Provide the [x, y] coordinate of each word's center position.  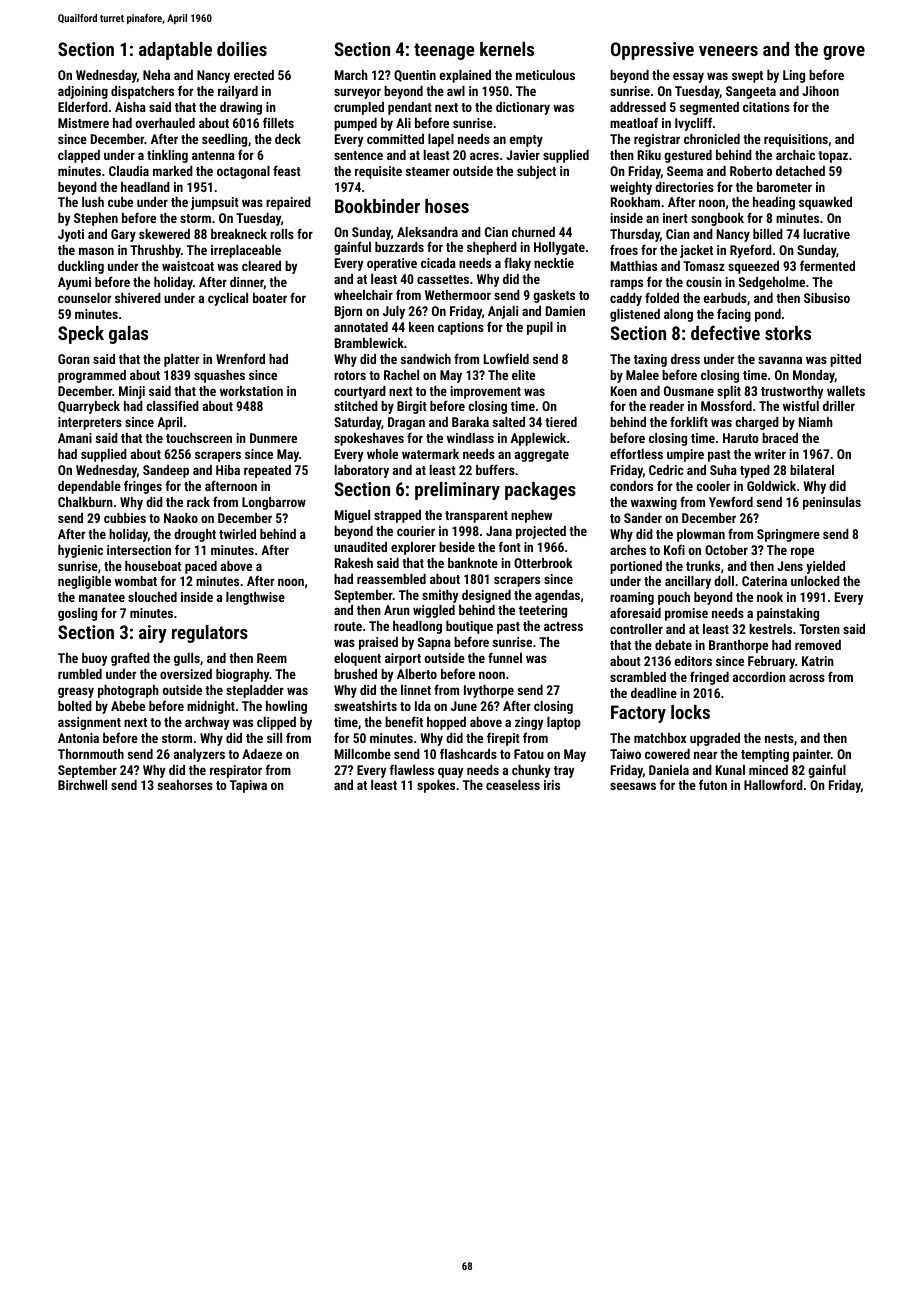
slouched [152, 597]
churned [533, 232]
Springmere [788, 535]
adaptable [175, 51]
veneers [728, 51]
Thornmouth [91, 754]
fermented [827, 265]
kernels [507, 49]
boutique [469, 627]
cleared [261, 266]
